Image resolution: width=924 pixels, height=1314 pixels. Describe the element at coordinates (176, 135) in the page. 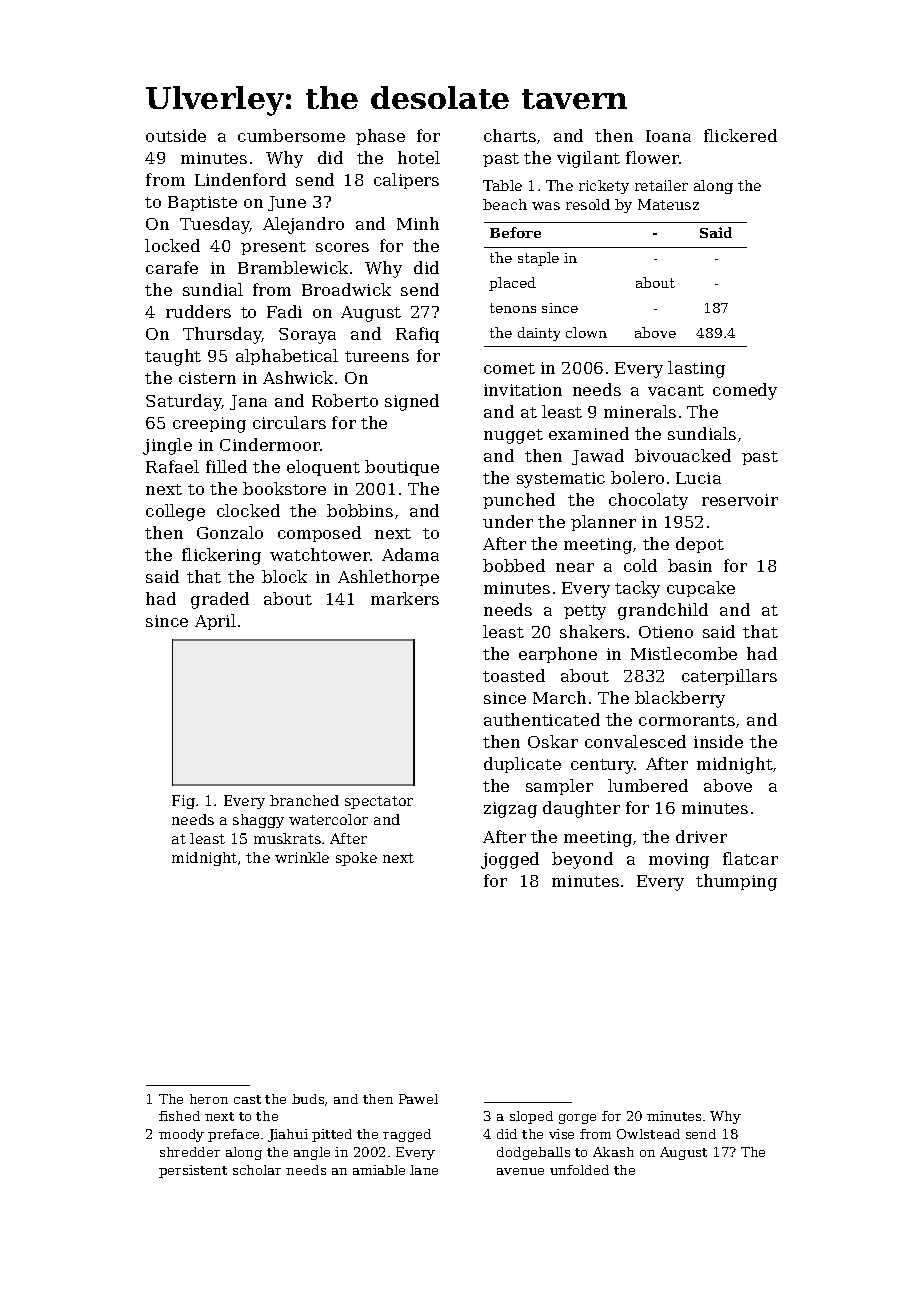

I see `outside` at that location.
